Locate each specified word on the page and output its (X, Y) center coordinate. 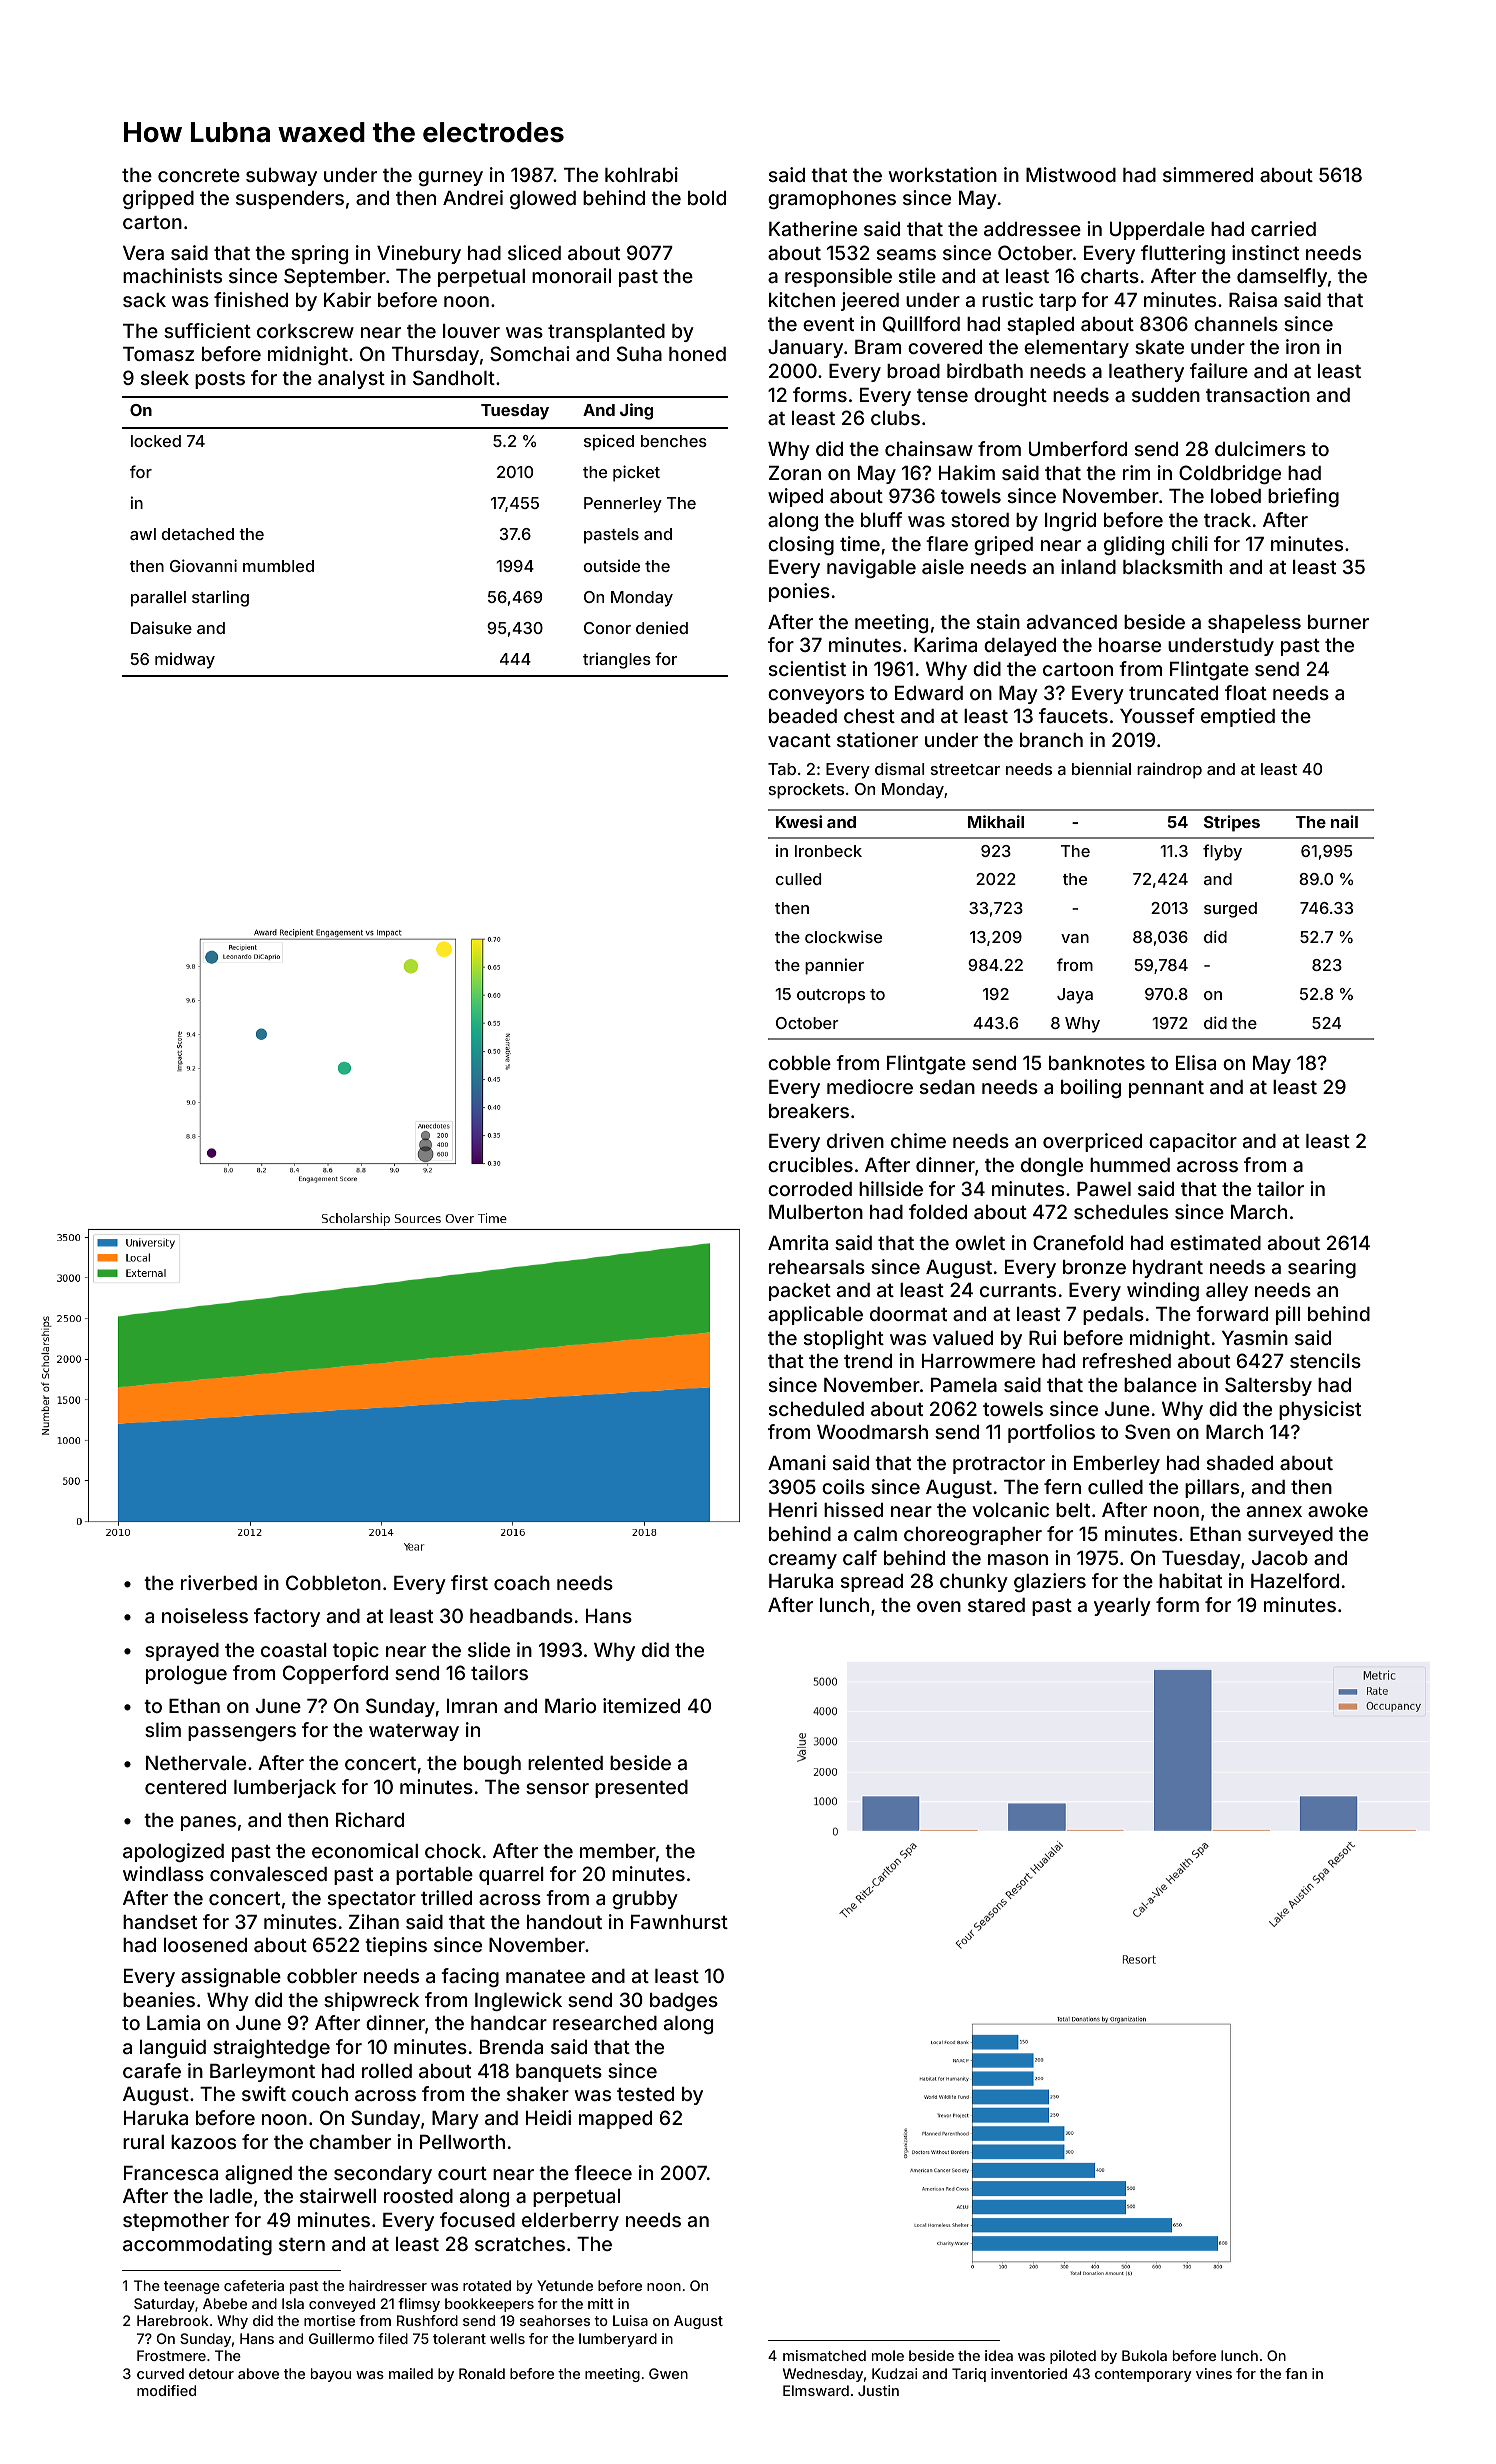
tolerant (459, 2338)
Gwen (668, 2373)
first (469, 1582)
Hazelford (1295, 1580)
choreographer (973, 1536)
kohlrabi (641, 174)
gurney (450, 178)
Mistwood (1071, 174)
